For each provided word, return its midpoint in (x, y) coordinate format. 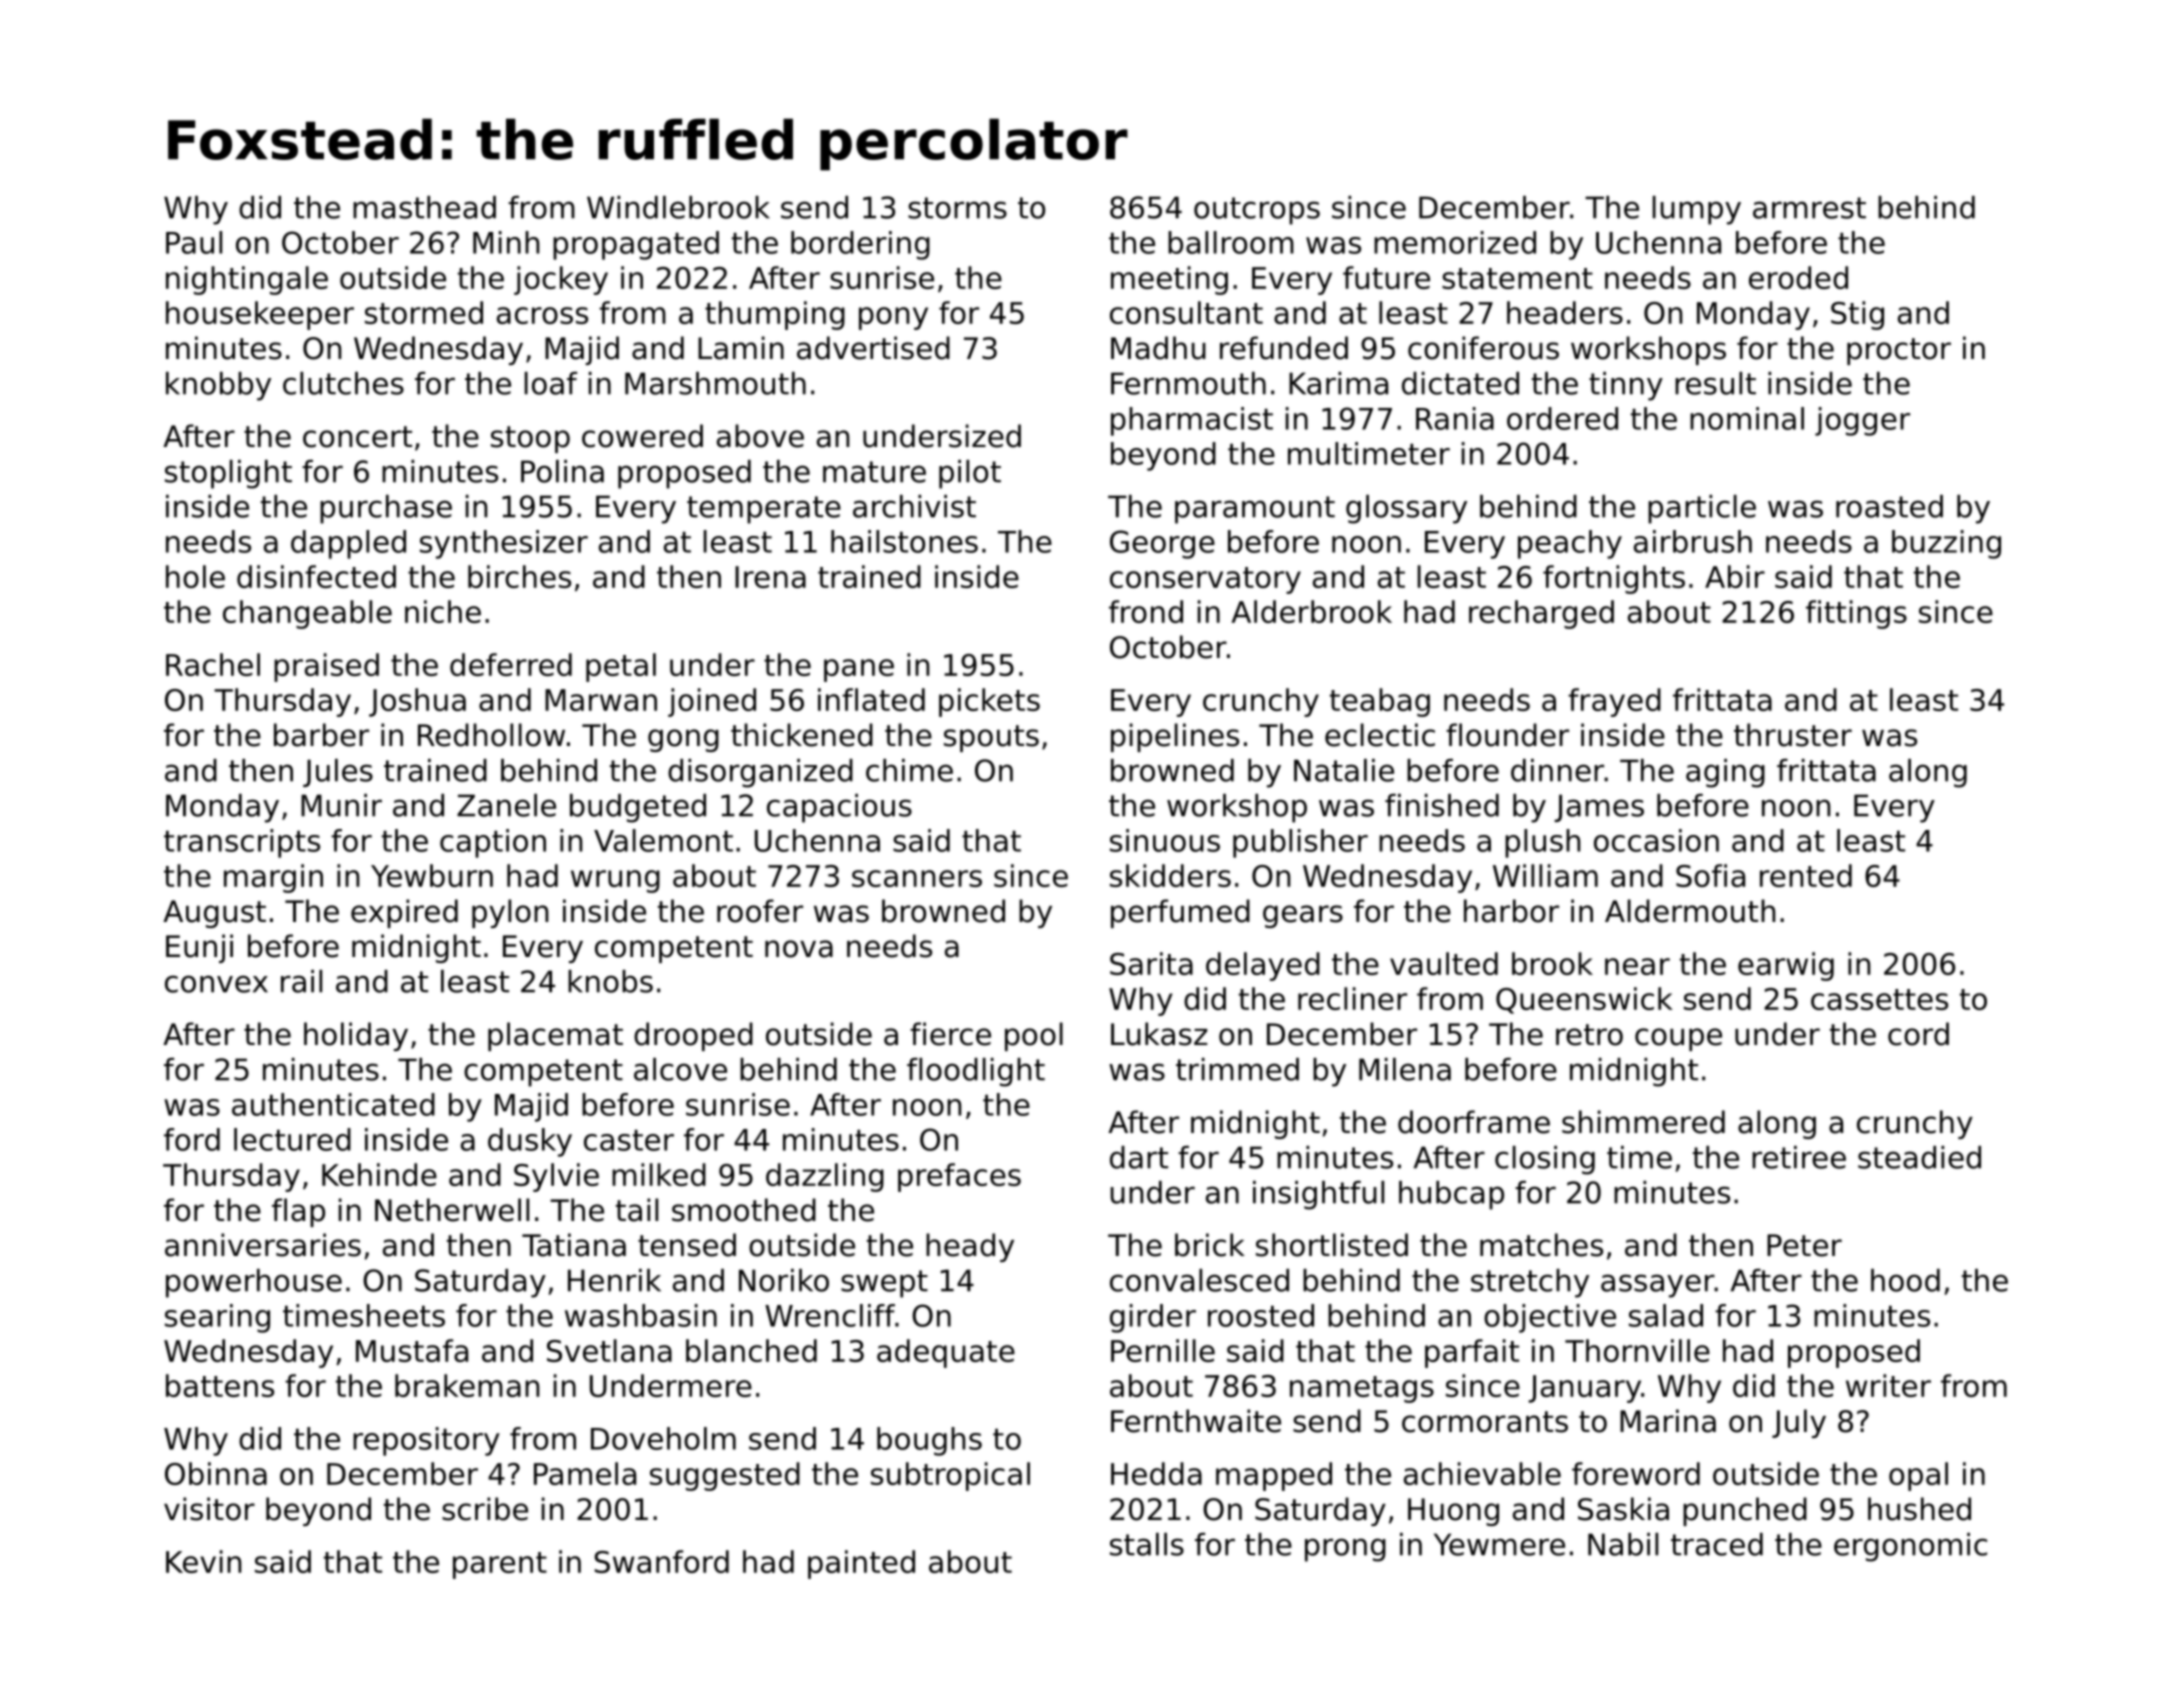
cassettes (1879, 999)
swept (884, 1284)
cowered (642, 436)
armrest (1809, 208)
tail (637, 1210)
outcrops (1257, 211)
